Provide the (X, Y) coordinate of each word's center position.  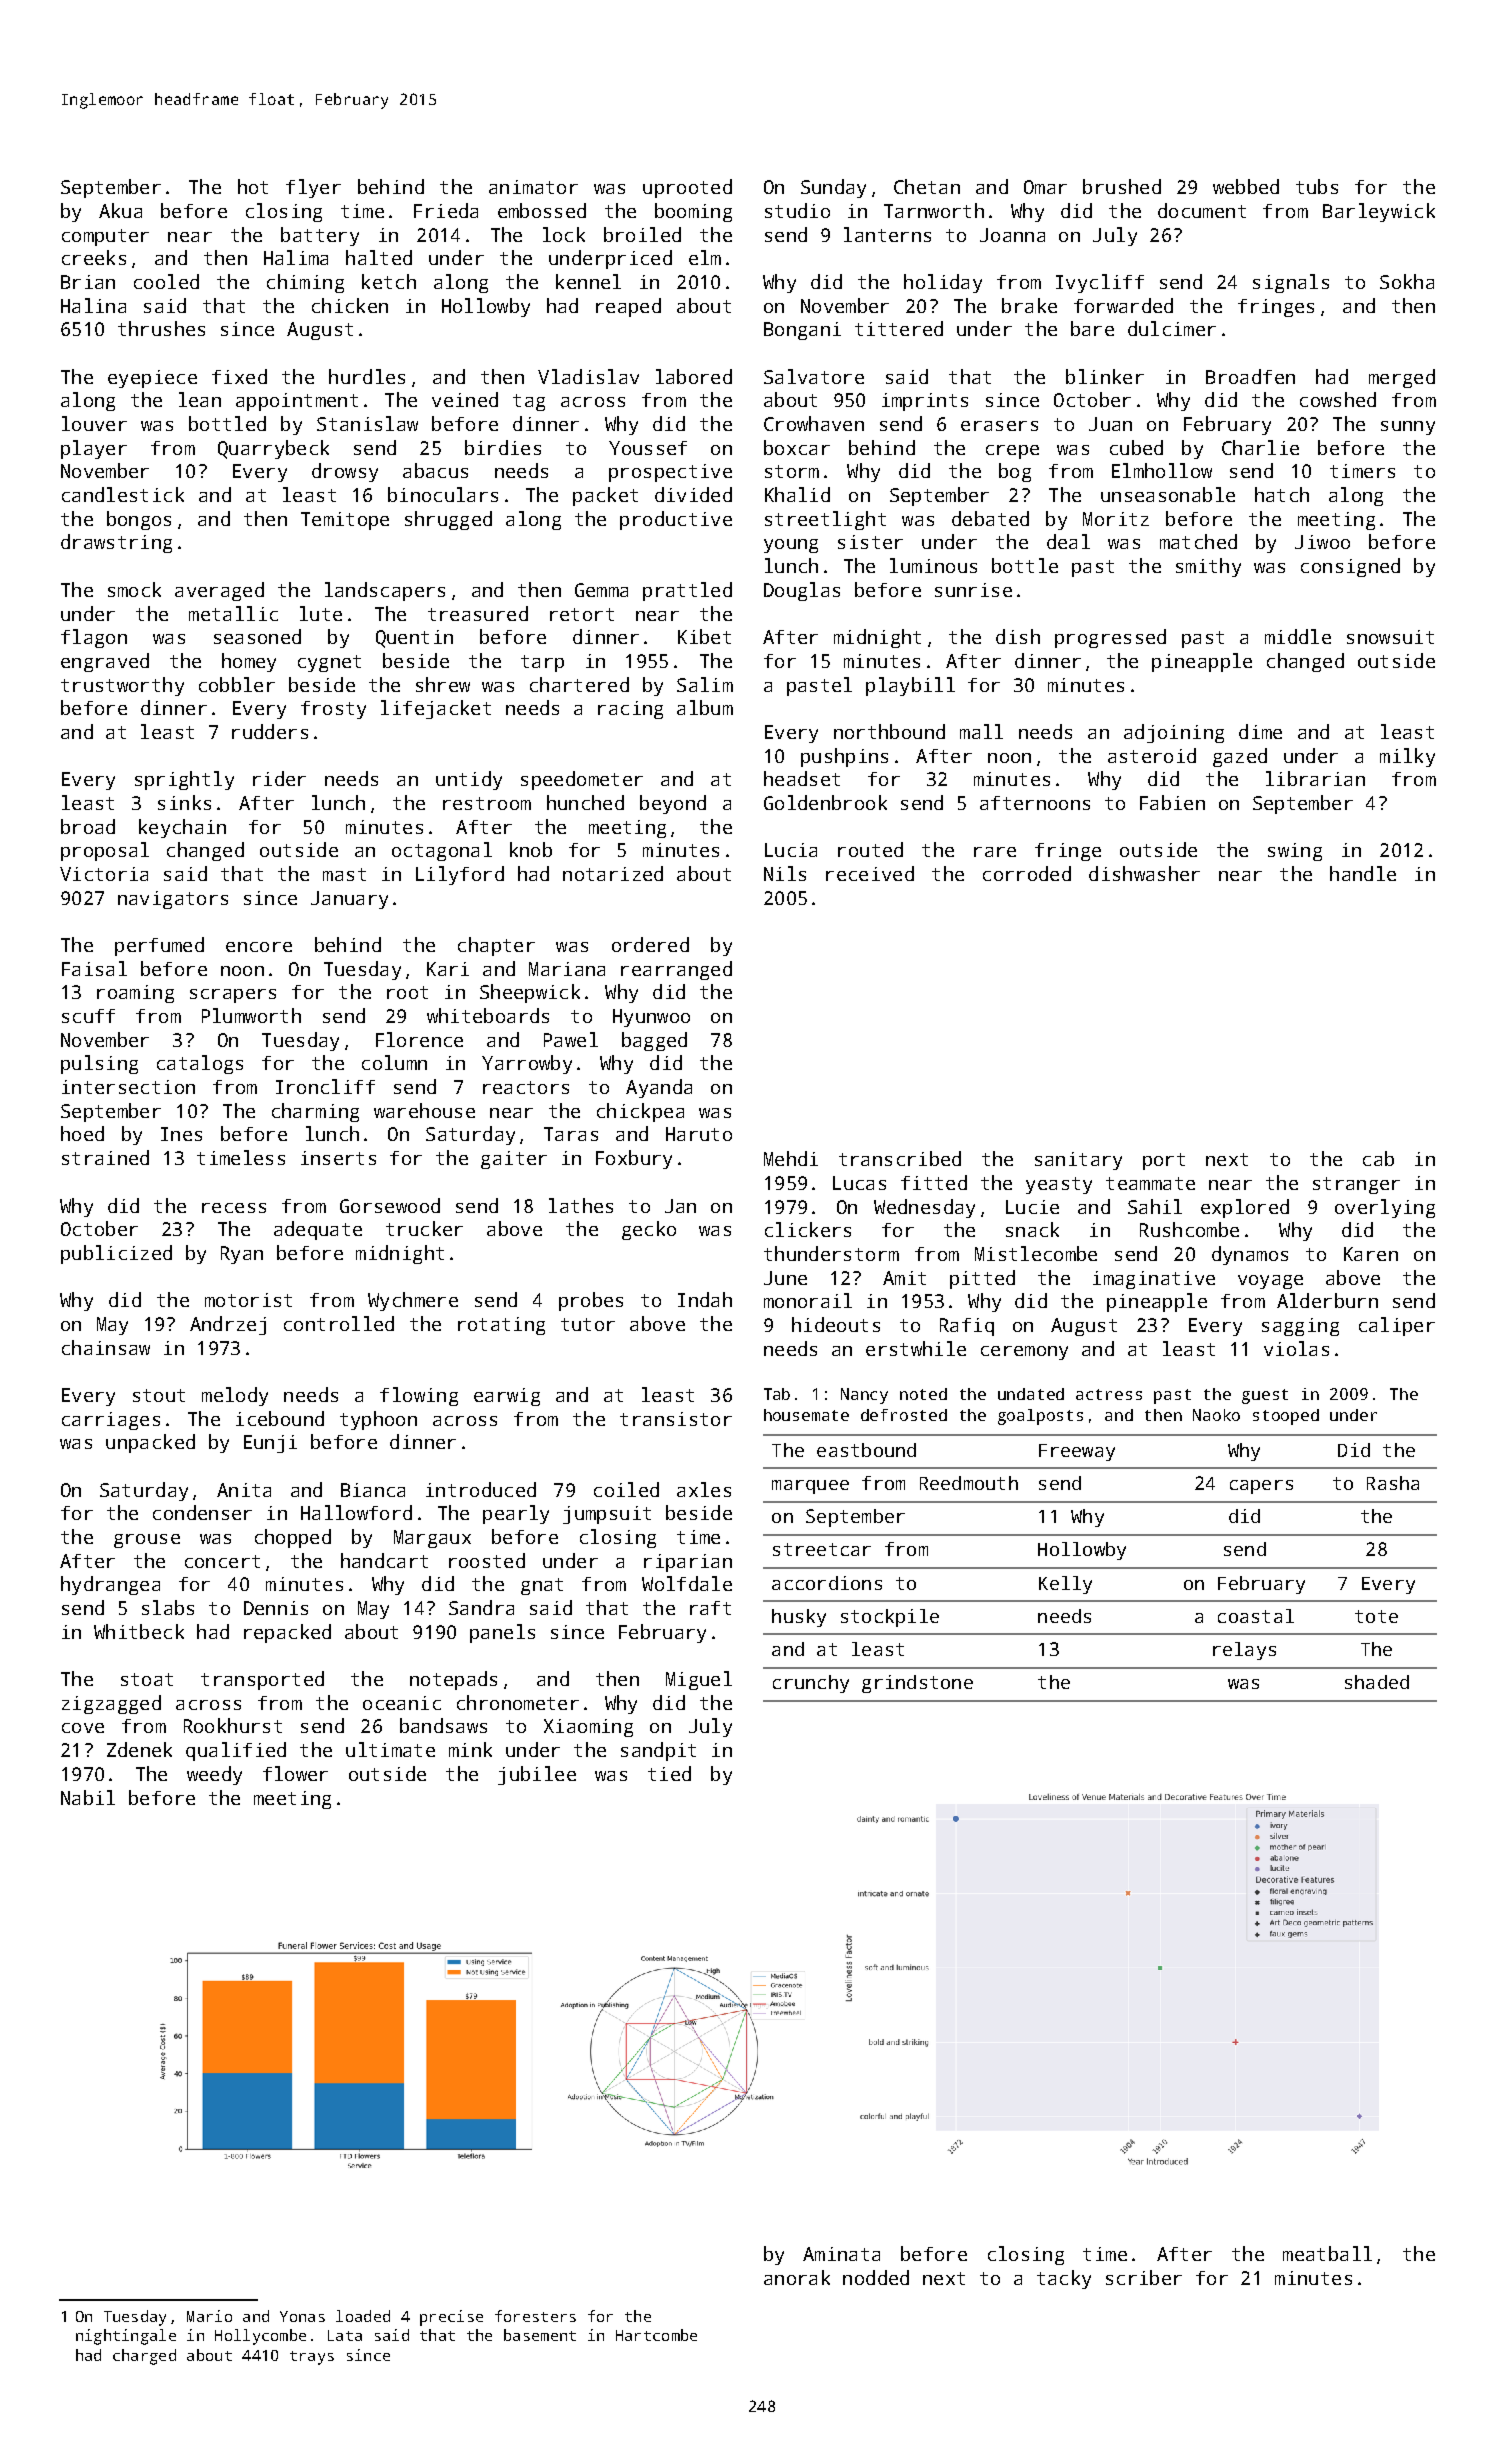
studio (797, 210)
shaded (1377, 1682)
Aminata (841, 2254)
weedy (214, 1775)
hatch (1282, 494)
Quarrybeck (273, 449)
